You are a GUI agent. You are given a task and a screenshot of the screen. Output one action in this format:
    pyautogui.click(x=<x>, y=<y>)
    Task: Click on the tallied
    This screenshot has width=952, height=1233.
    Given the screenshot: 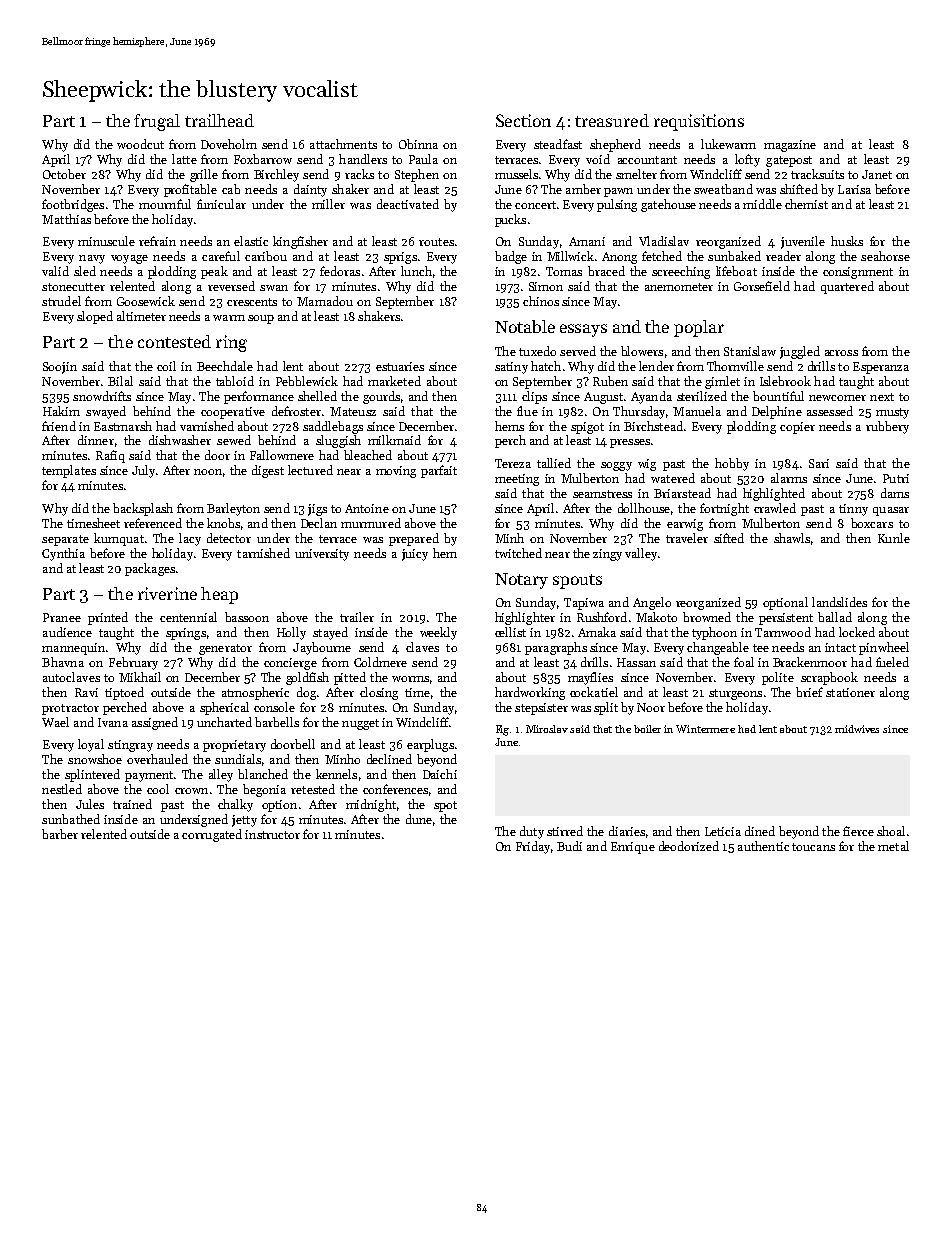 What is the action you would take?
    pyautogui.click(x=554, y=463)
